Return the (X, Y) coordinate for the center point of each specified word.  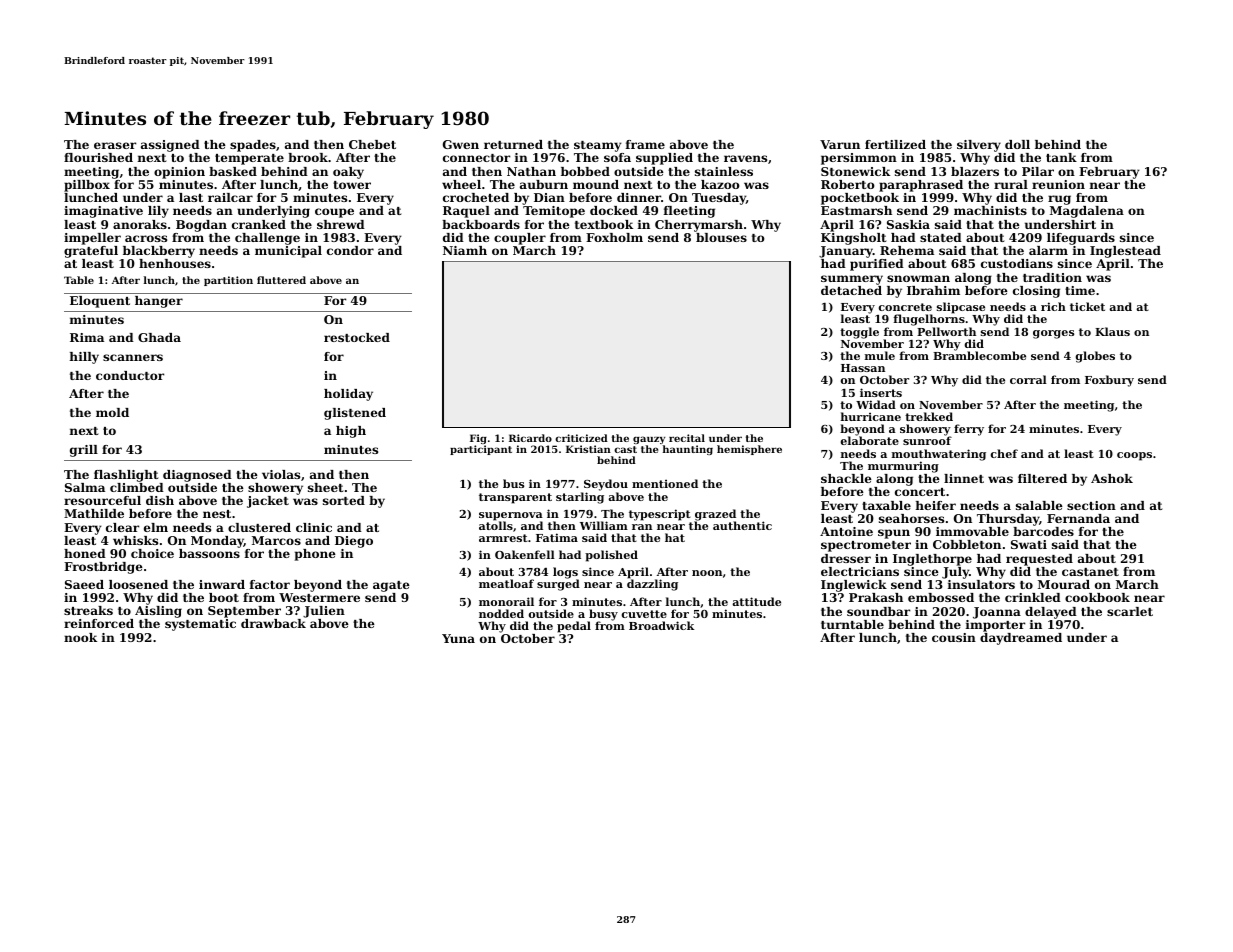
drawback (273, 623)
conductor (130, 375)
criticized (581, 438)
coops (1134, 456)
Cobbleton (967, 544)
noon (707, 573)
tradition (1052, 277)
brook (308, 157)
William (604, 525)
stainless (724, 171)
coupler (520, 239)
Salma (85, 487)
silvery (979, 146)
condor (350, 250)
